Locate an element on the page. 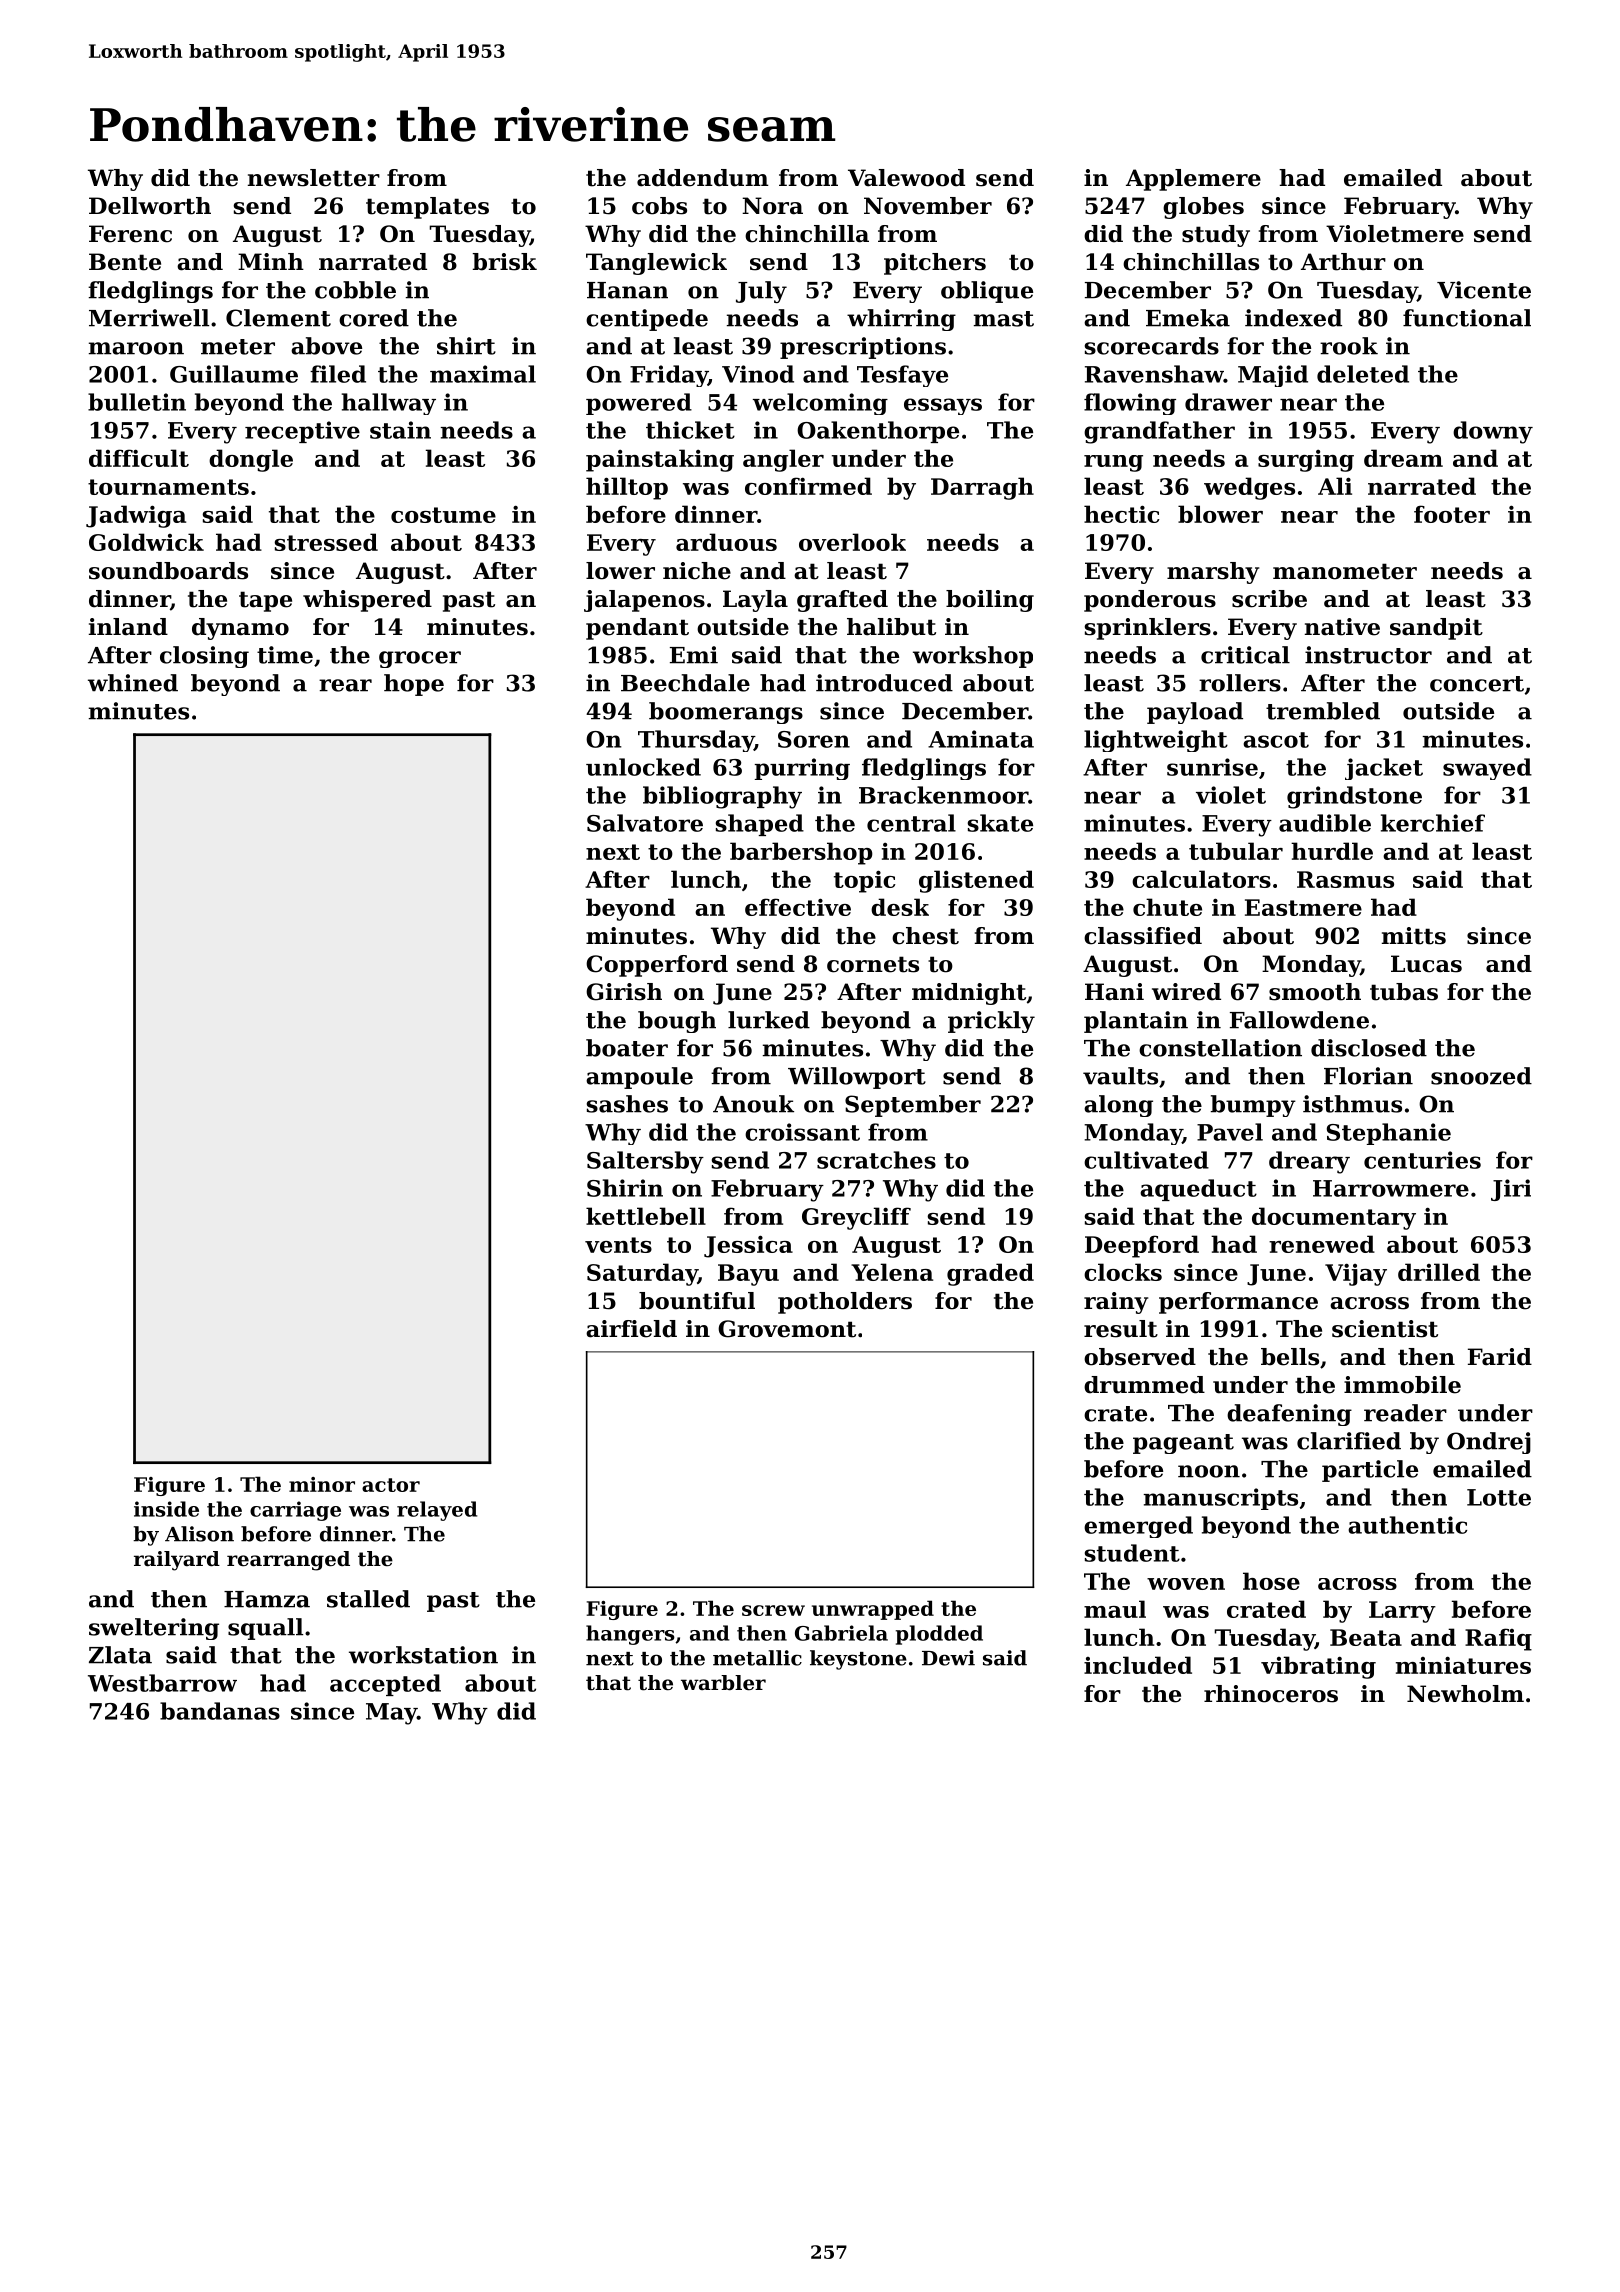 The image size is (1620, 2292). Valewood is located at coordinates (906, 178).
